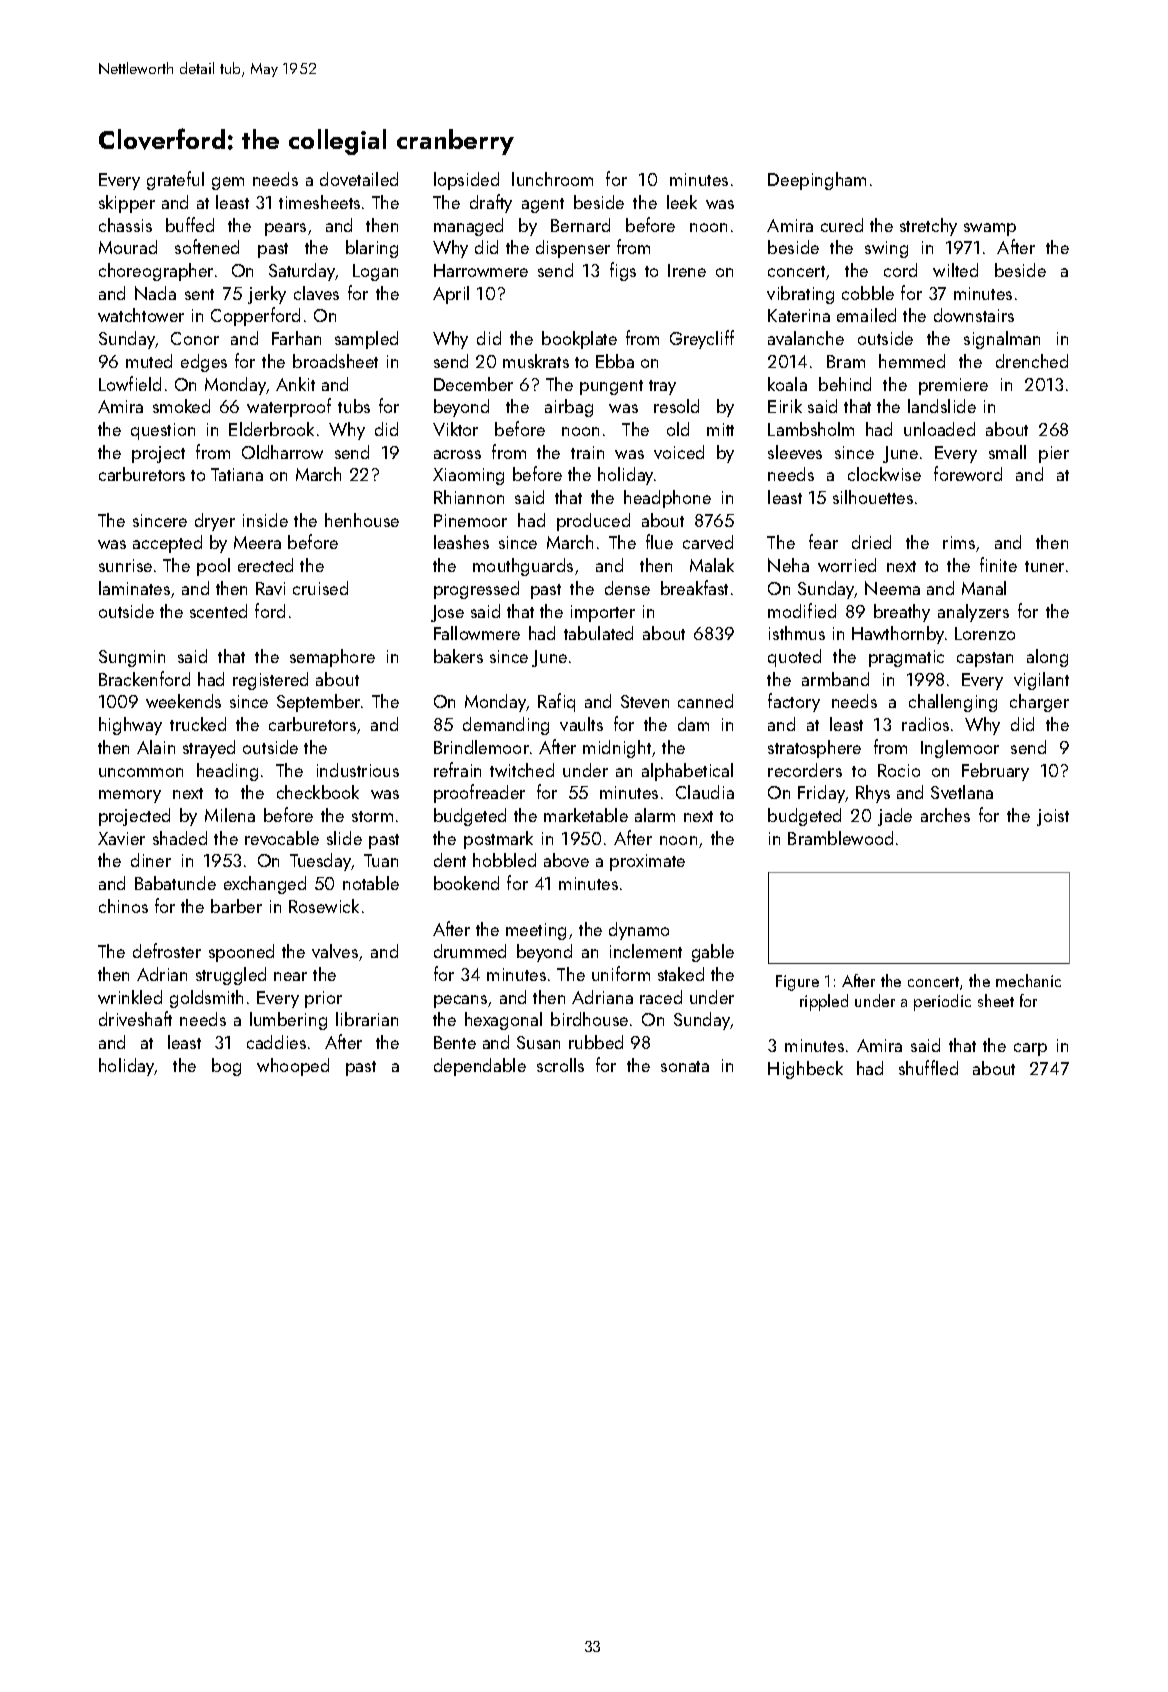  What do you see at coordinates (226, 1067) in the page?
I see `bog` at bounding box center [226, 1067].
